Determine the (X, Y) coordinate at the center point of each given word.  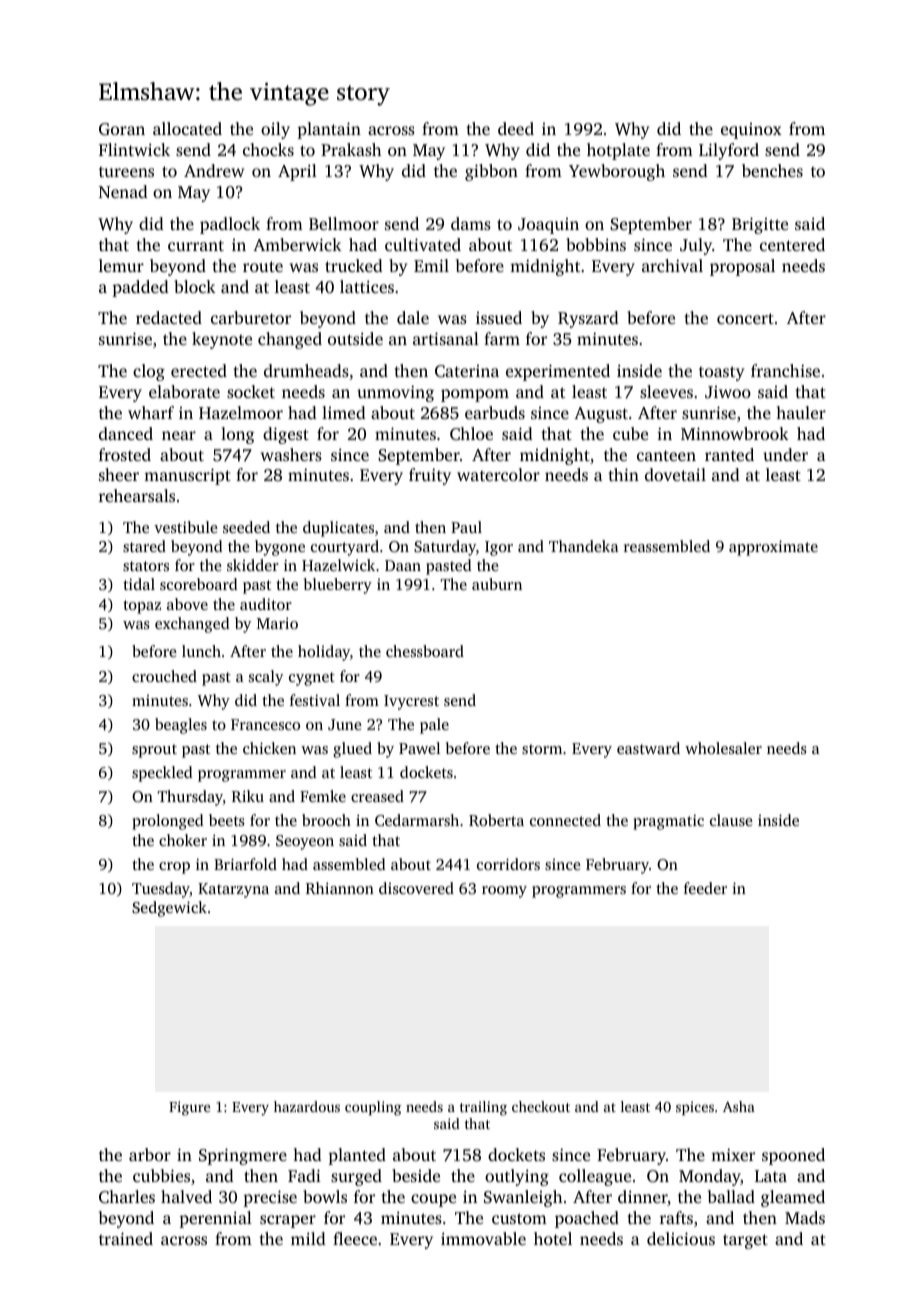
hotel (553, 1238)
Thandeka (584, 546)
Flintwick (134, 149)
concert (745, 318)
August (601, 415)
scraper (288, 1221)
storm (542, 749)
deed (516, 128)
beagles (181, 726)
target (745, 1241)
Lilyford (729, 151)
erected (199, 370)
